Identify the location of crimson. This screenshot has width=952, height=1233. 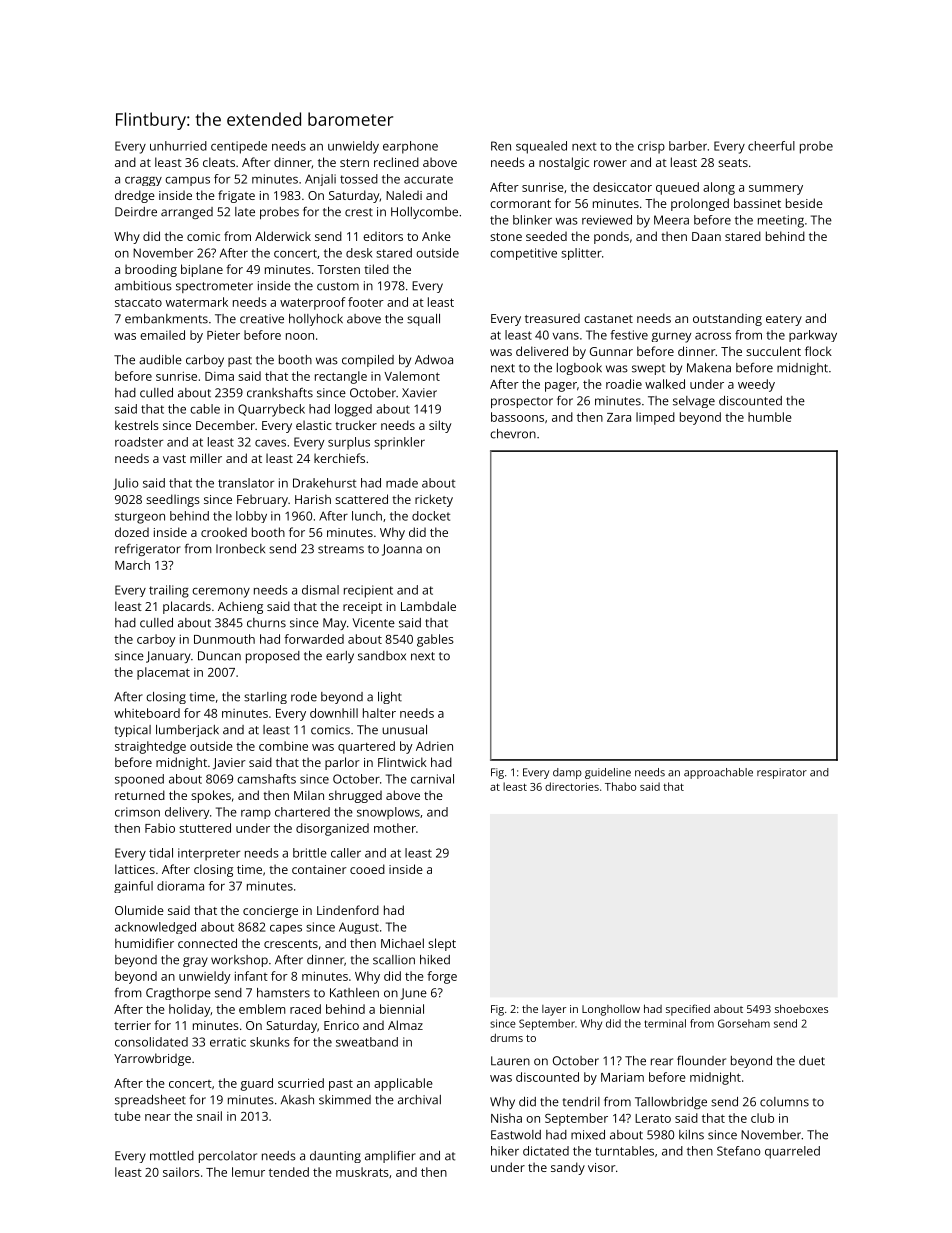
(137, 812).
